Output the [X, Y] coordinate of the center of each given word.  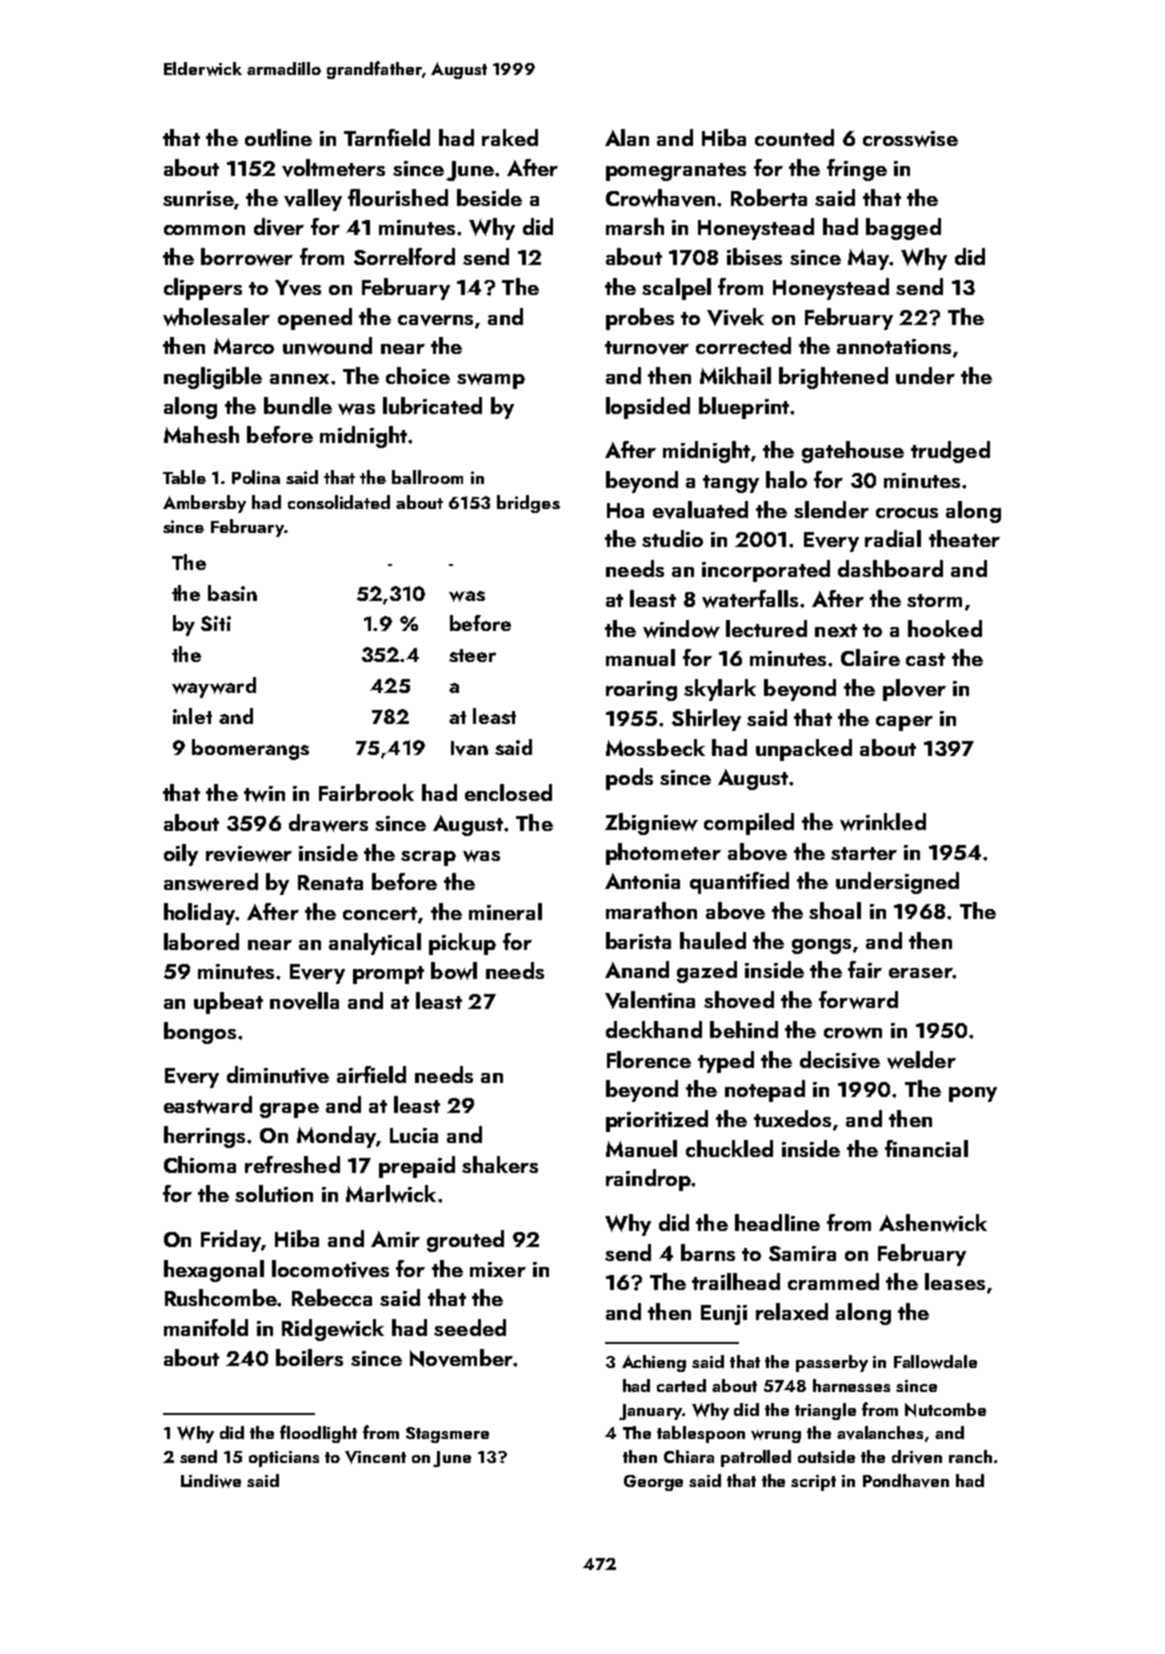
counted [794, 137]
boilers [309, 1357]
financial [926, 1148]
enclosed [508, 792]
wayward [214, 687]
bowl [454, 971]
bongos [200, 1033]
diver [279, 227]
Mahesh [201, 434]
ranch [970, 1456]
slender [831, 509]
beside [489, 197]
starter [864, 853]
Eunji [724, 1315]
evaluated [700, 510]
